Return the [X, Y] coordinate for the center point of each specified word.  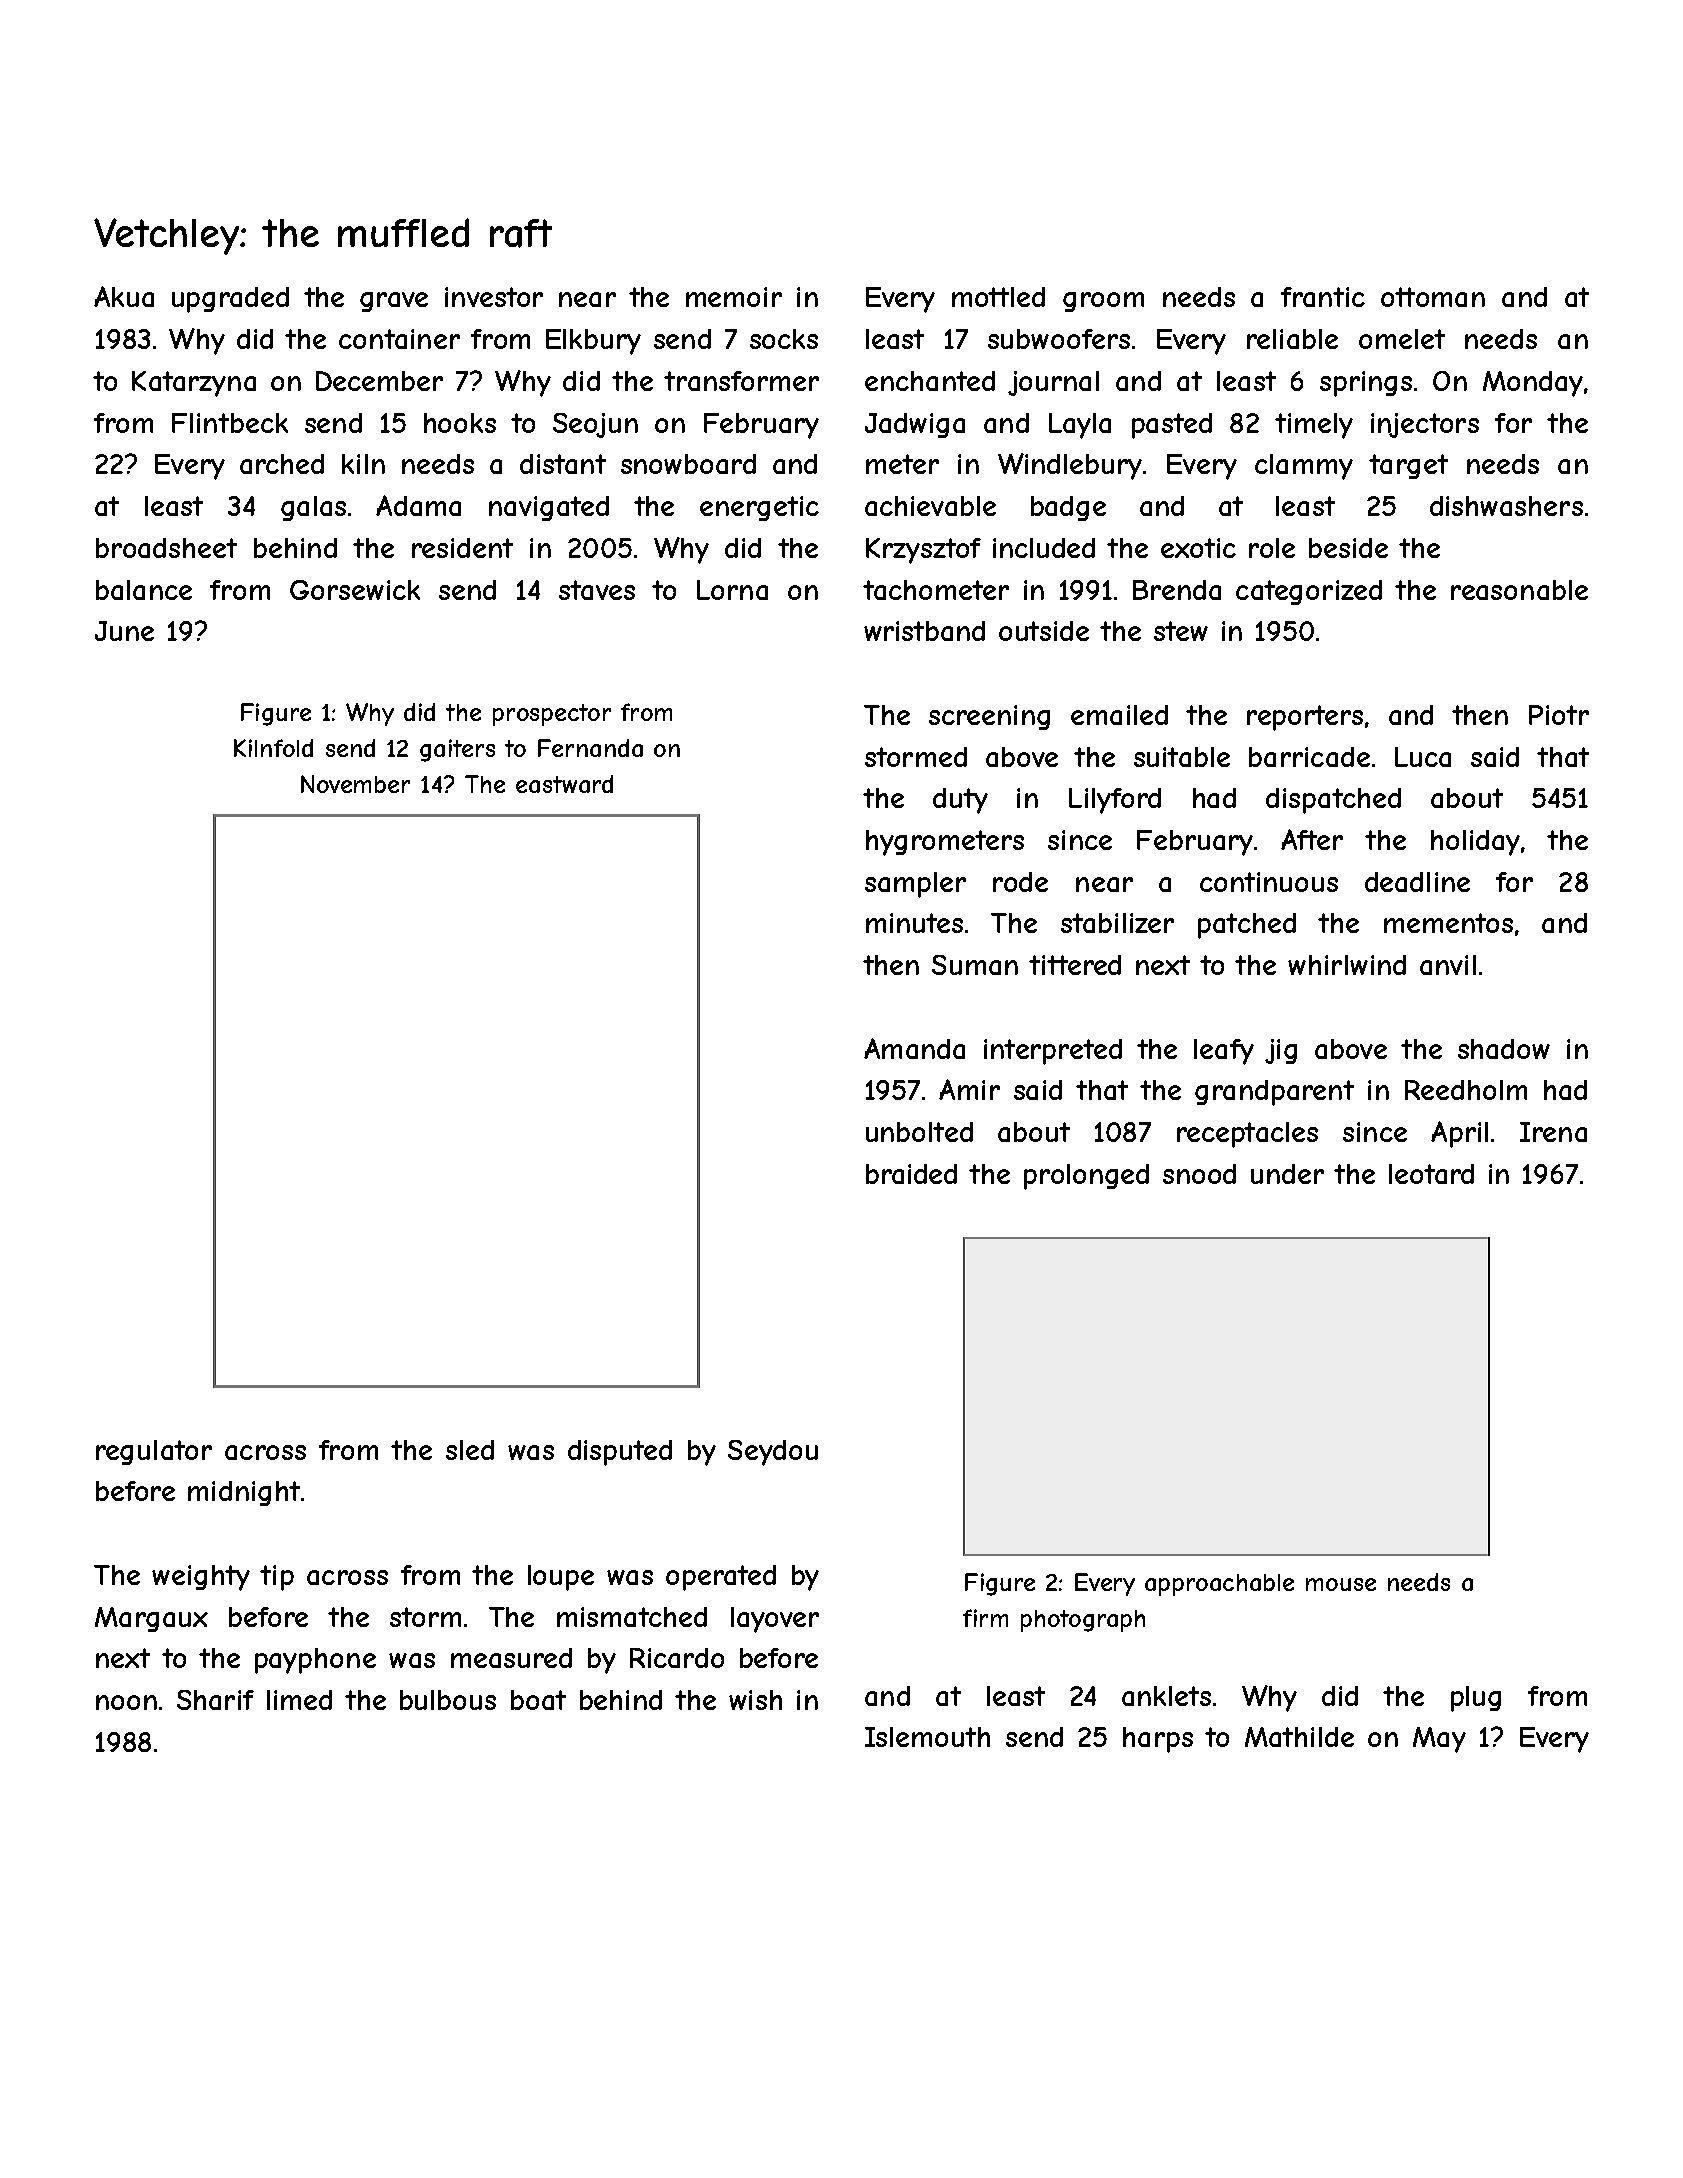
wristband [924, 631]
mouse [1341, 1584]
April [1459, 1134]
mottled [998, 297]
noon [126, 1702]
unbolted [919, 1132]
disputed [620, 1453]
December [379, 381]
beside [1348, 548]
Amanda [914, 1048]
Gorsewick [355, 590]
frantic [1323, 297]
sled [470, 1450]
